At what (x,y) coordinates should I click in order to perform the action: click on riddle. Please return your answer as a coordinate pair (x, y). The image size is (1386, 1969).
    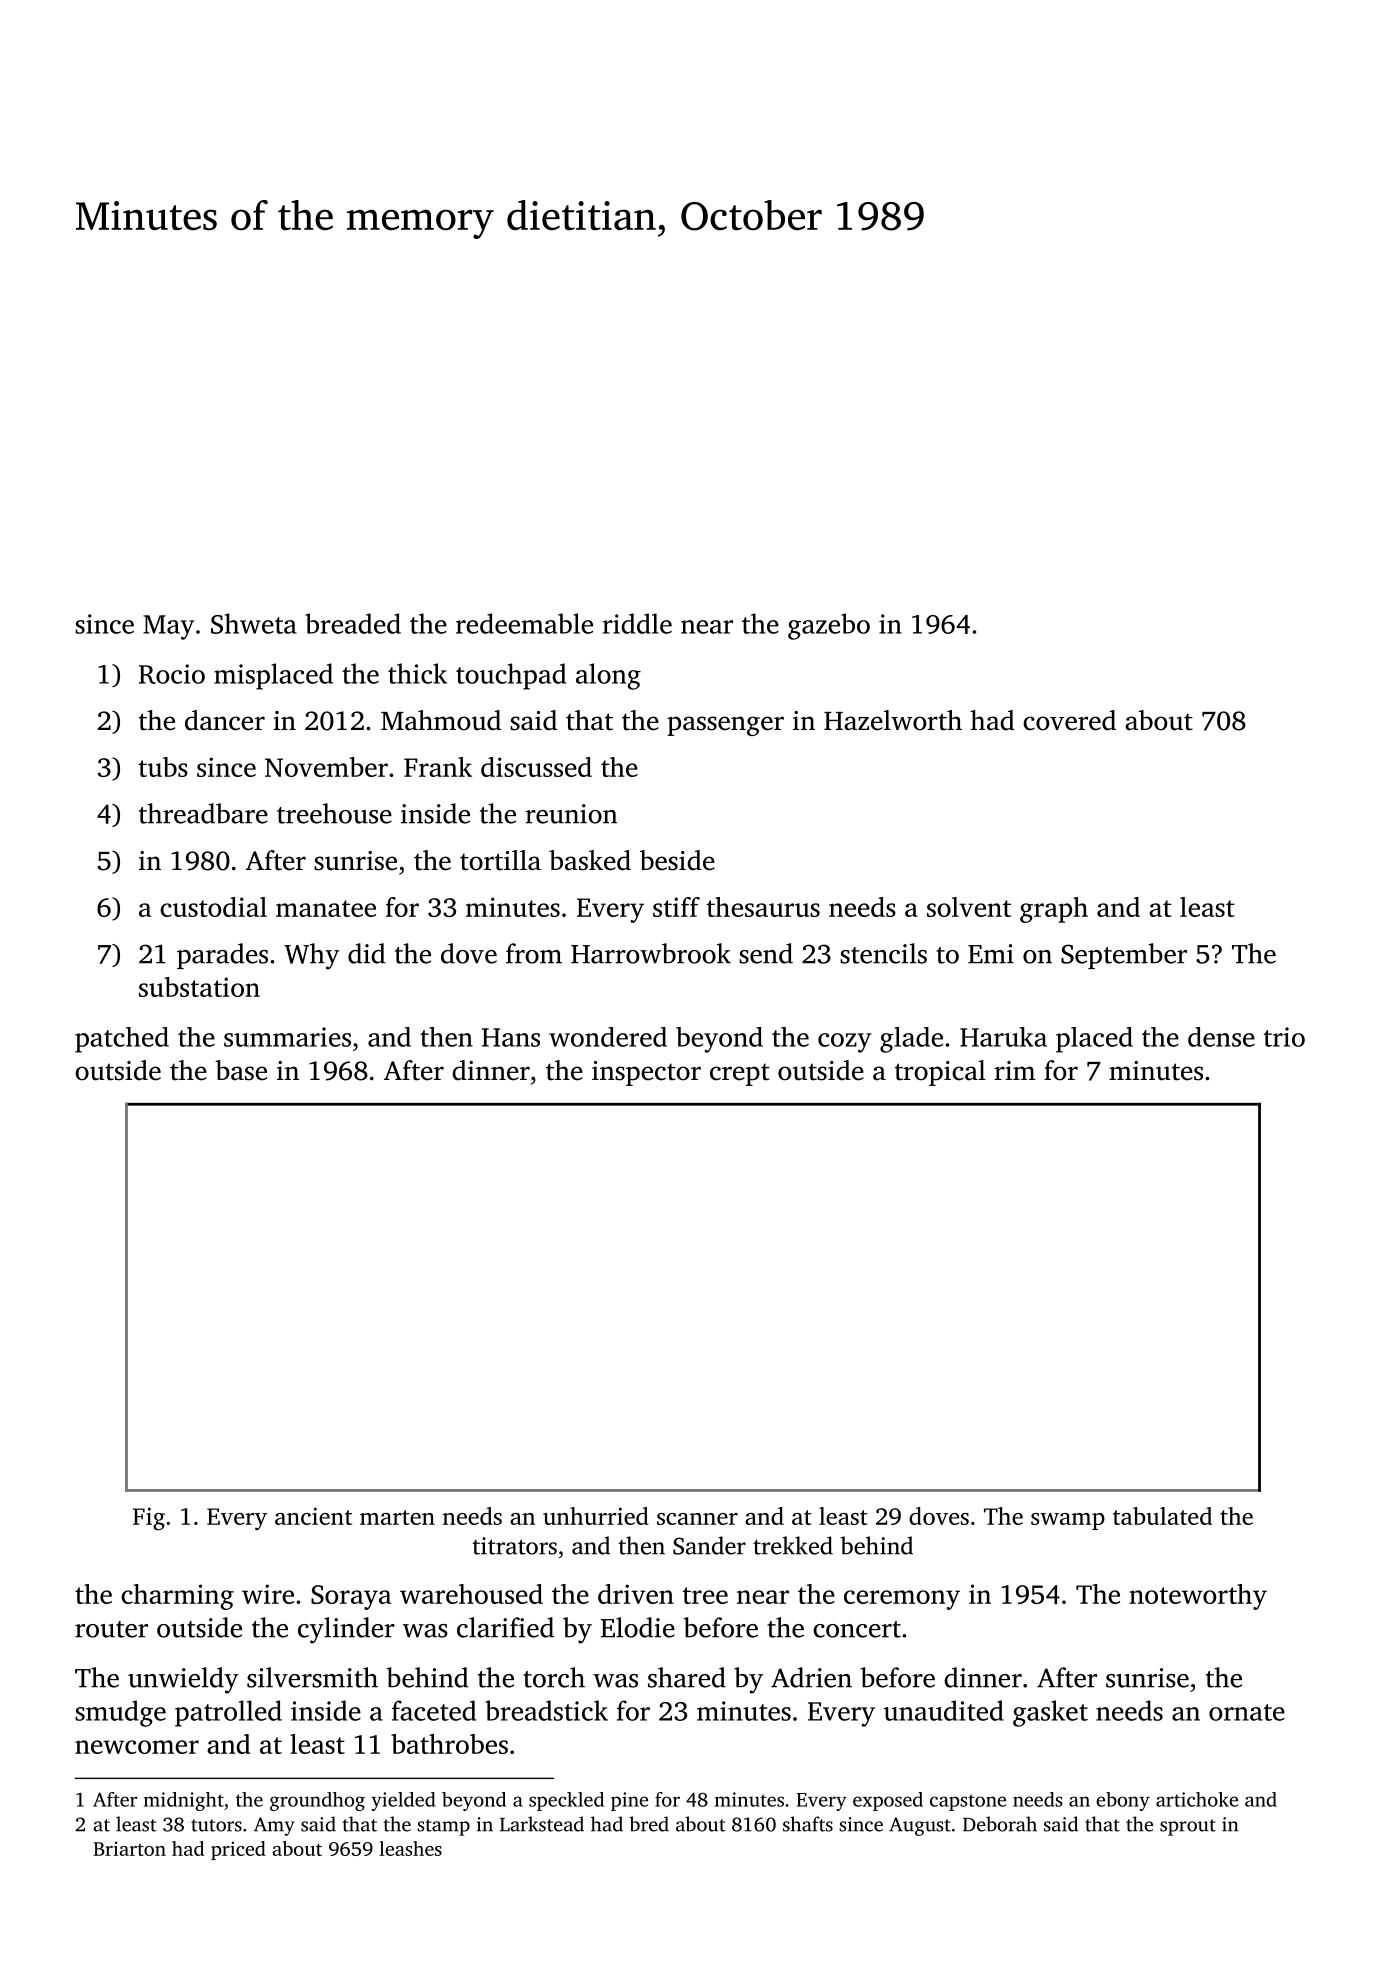
    Looking at the image, I should click on (637, 623).
